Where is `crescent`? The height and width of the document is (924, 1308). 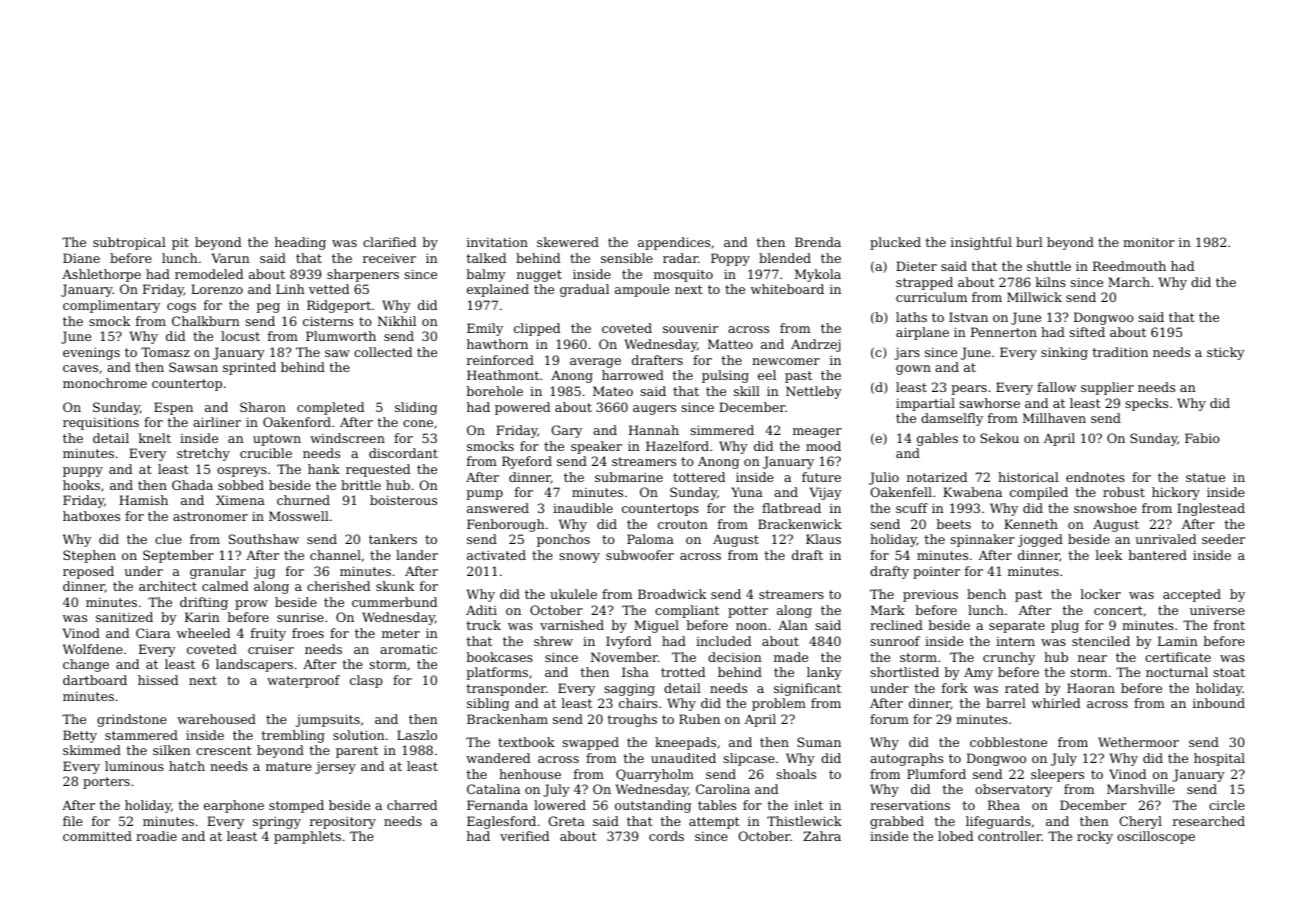
crescent is located at coordinates (224, 750).
